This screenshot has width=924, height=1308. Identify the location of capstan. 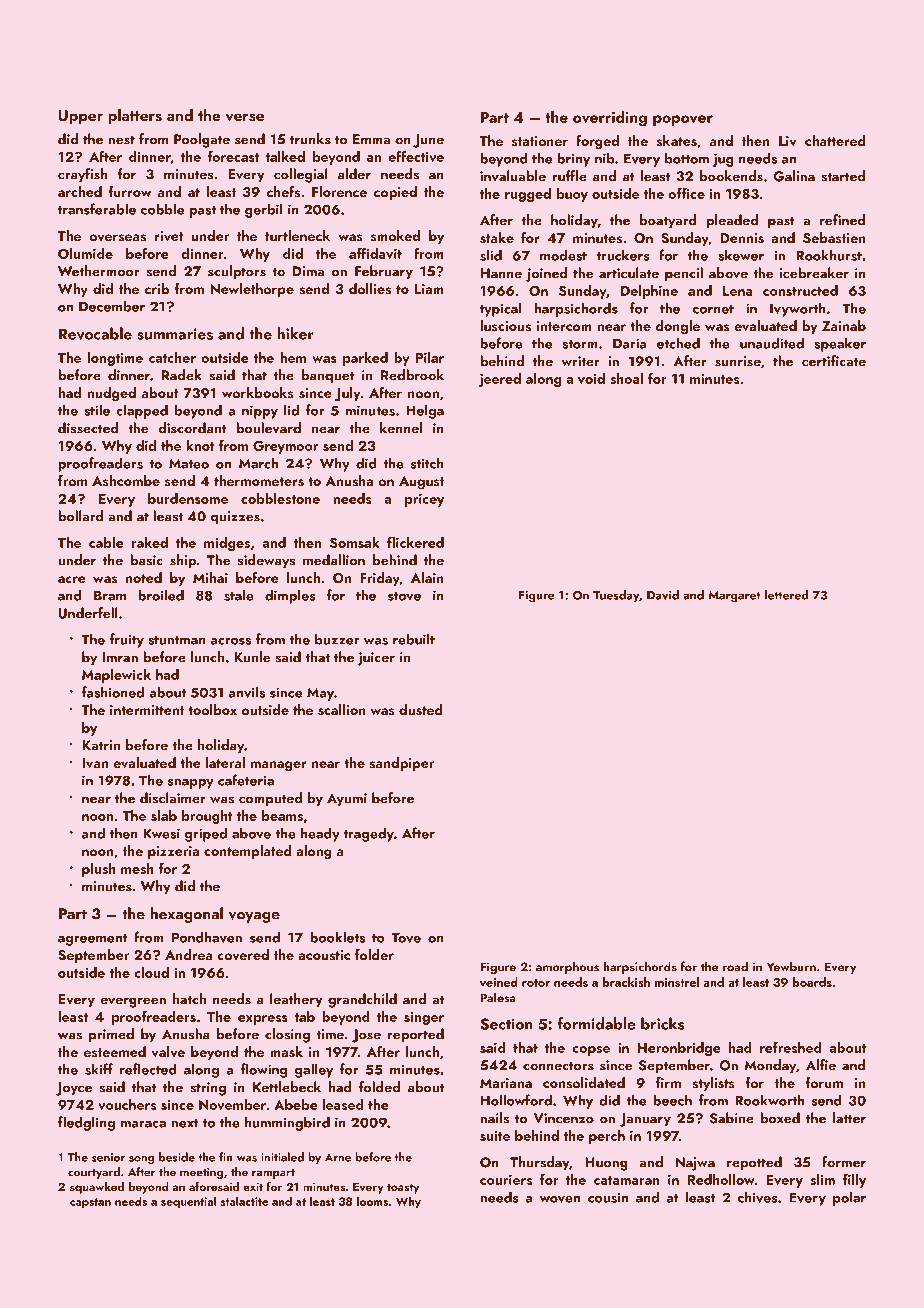
(90, 1203).
